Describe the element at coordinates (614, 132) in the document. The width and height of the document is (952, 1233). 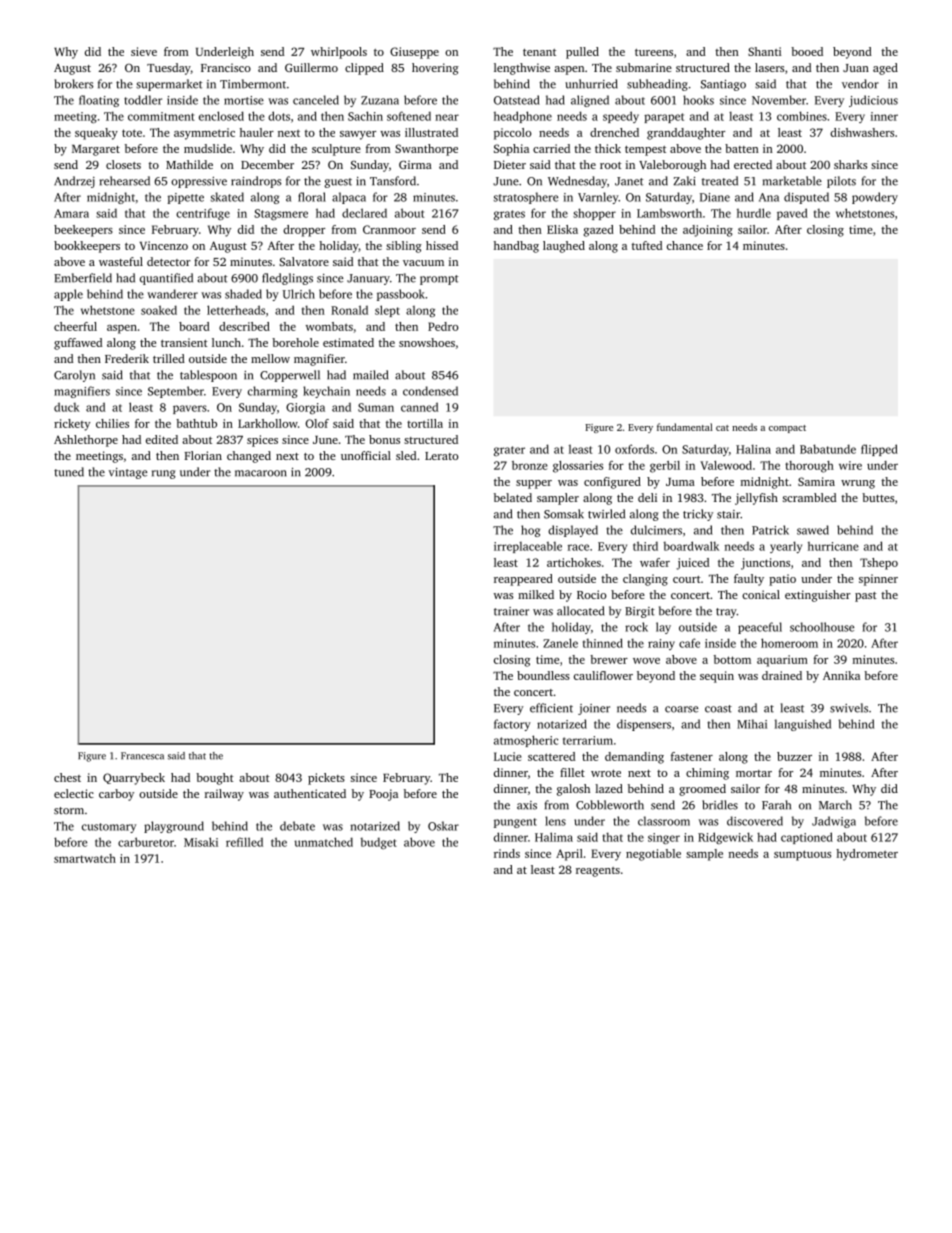
I see `drenched` at that location.
